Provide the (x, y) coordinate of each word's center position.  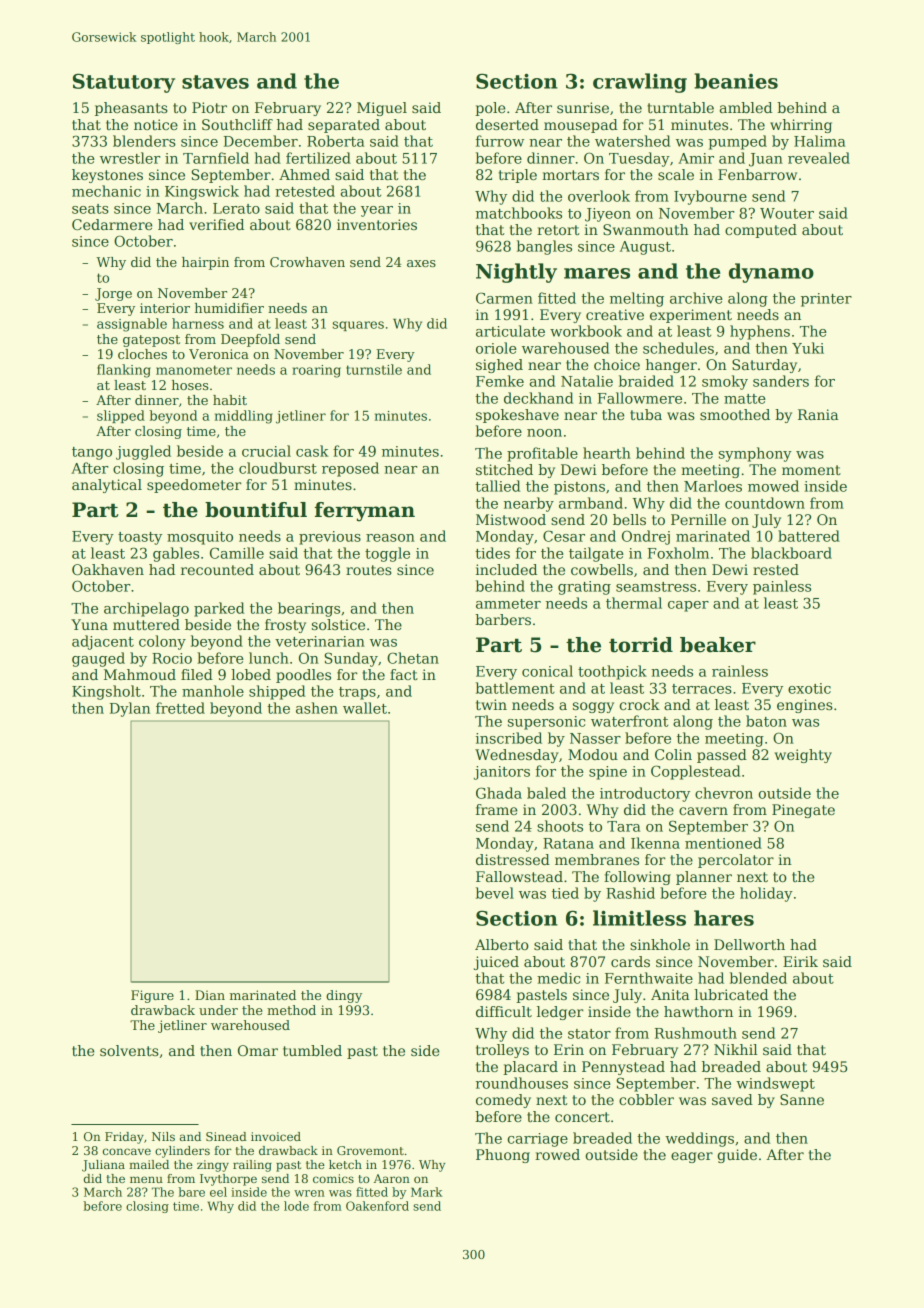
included (506, 569)
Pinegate (803, 811)
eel (218, 1192)
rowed (557, 1154)
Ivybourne (710, 197)
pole (490, 109)
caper (688, 606)
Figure (152, 996)
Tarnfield (216, 158)
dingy (344, 996)
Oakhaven (108, 569)
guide (737, 1156)
